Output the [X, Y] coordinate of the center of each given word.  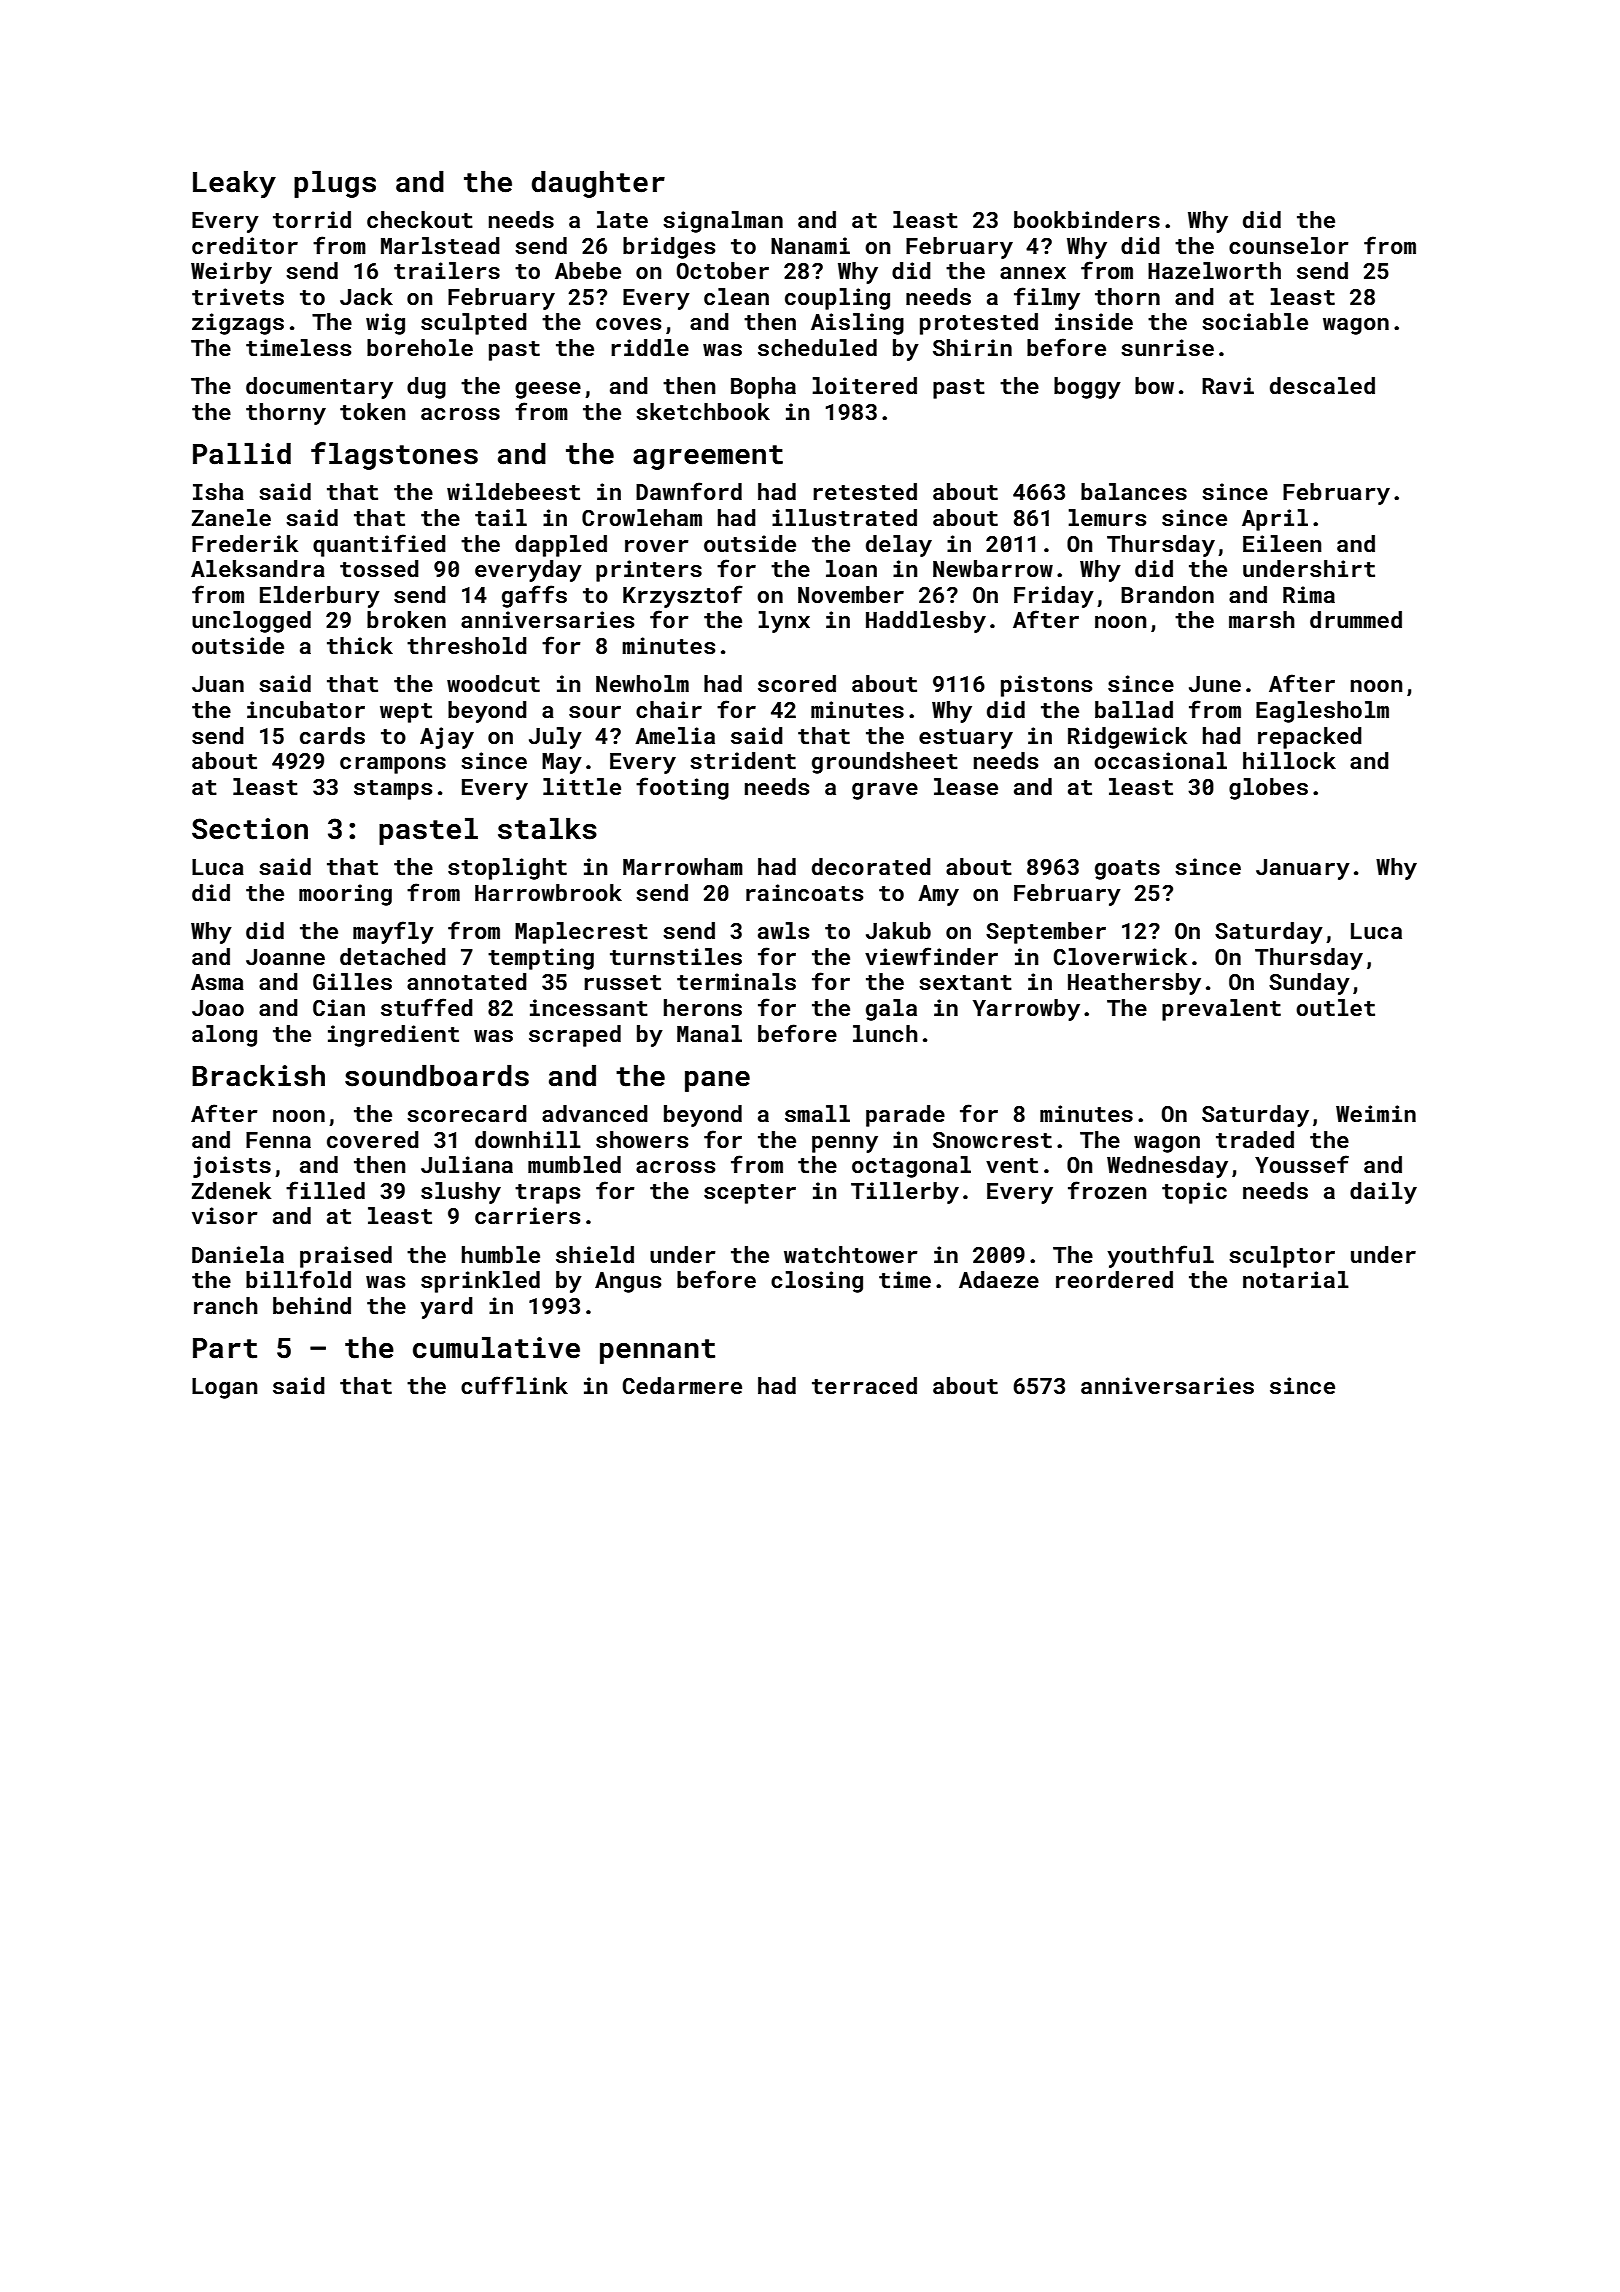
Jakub [898, 930]
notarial [1296, 1279]
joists [232, 1167]
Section [250, 829]
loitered [865, 385]
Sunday [1309, 984]
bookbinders [1087, 219]
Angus [628, 1282]
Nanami [810, 245]
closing [817, 1282]
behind [312, 1305]
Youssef [1302, 1164]
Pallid [242, 454]
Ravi [1228, 385]
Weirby [231, 273]
